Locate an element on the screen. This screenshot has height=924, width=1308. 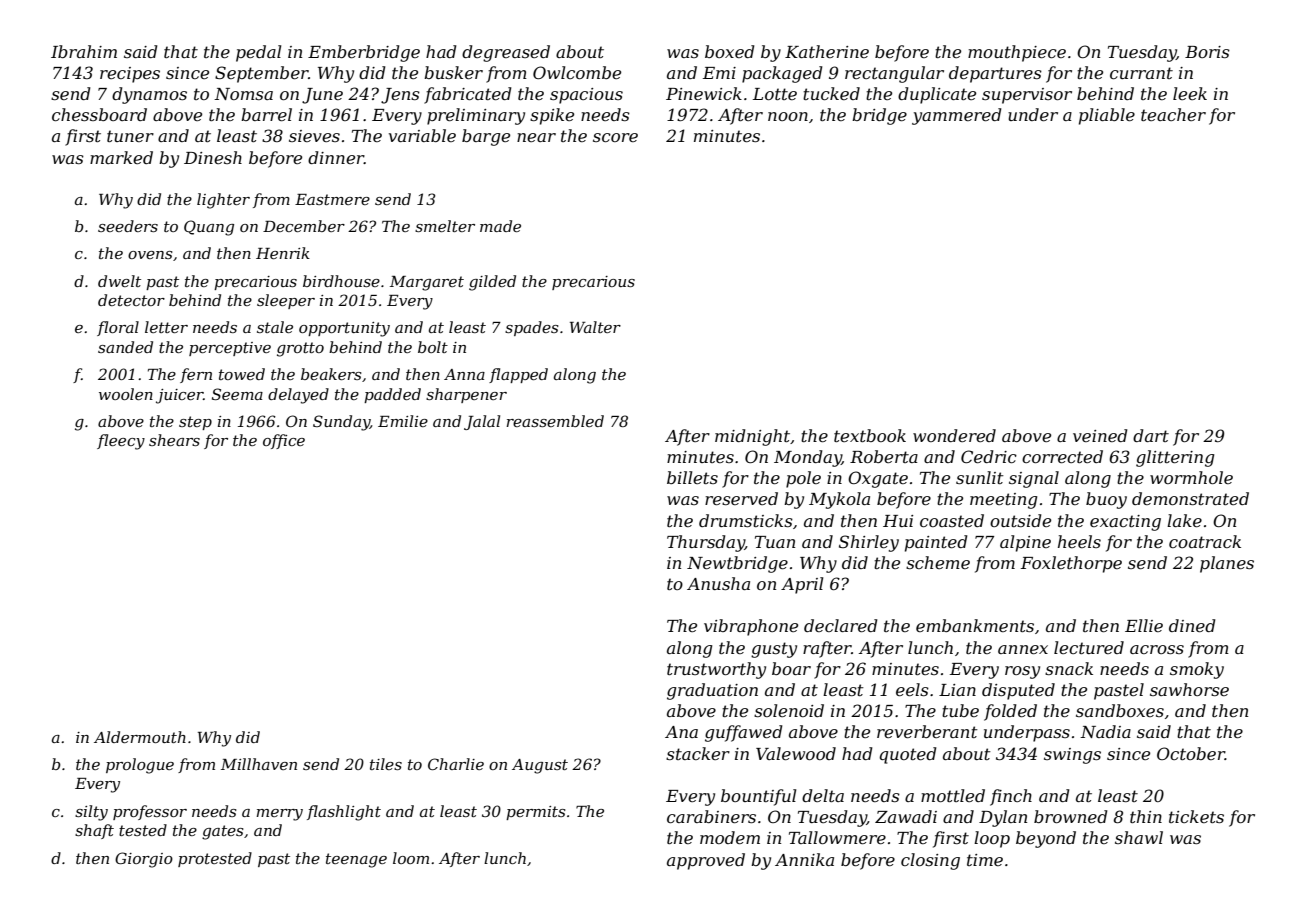
Giorgio is located at coordinates (144, 860).
